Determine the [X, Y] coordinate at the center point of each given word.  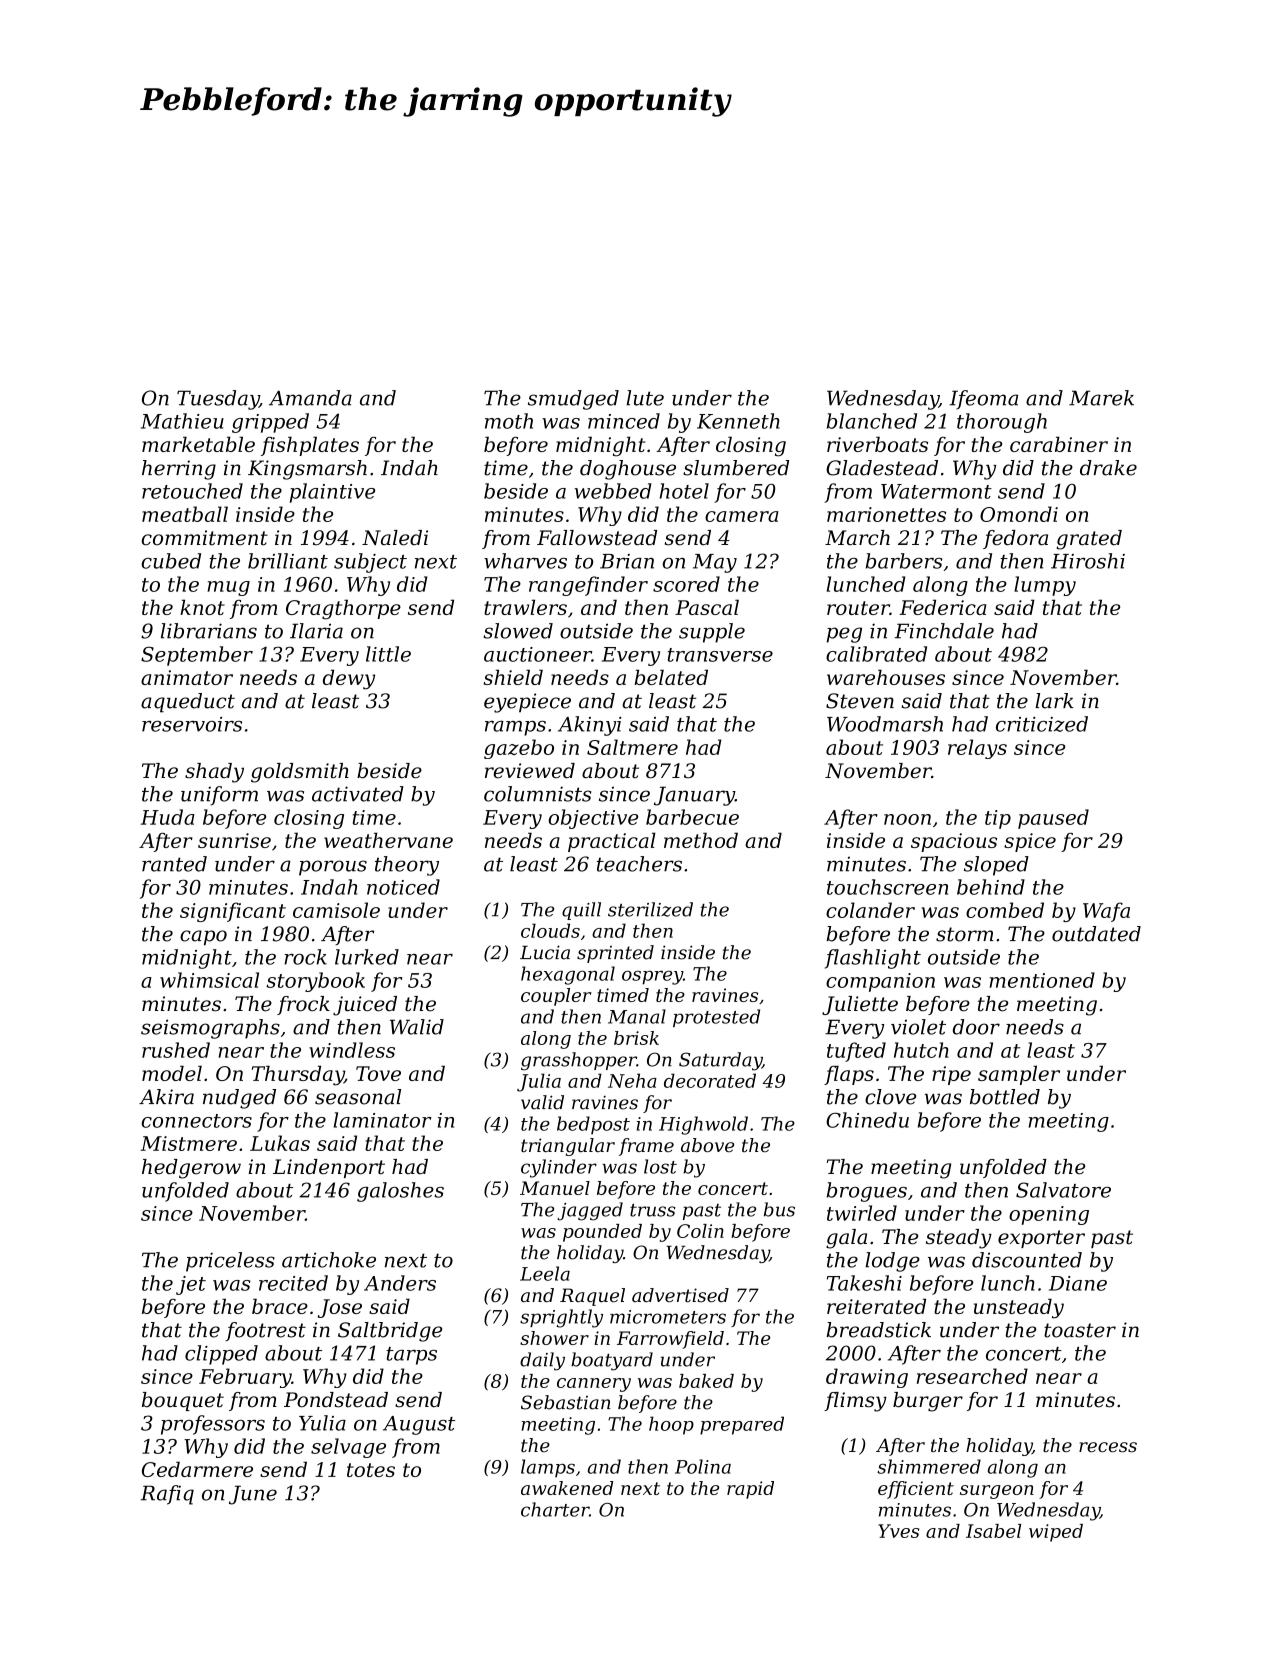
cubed [171, 561]
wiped [1056, 1533]
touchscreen [887, 887]
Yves [899, 1531]
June [253, 1495]
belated [671, 677]
